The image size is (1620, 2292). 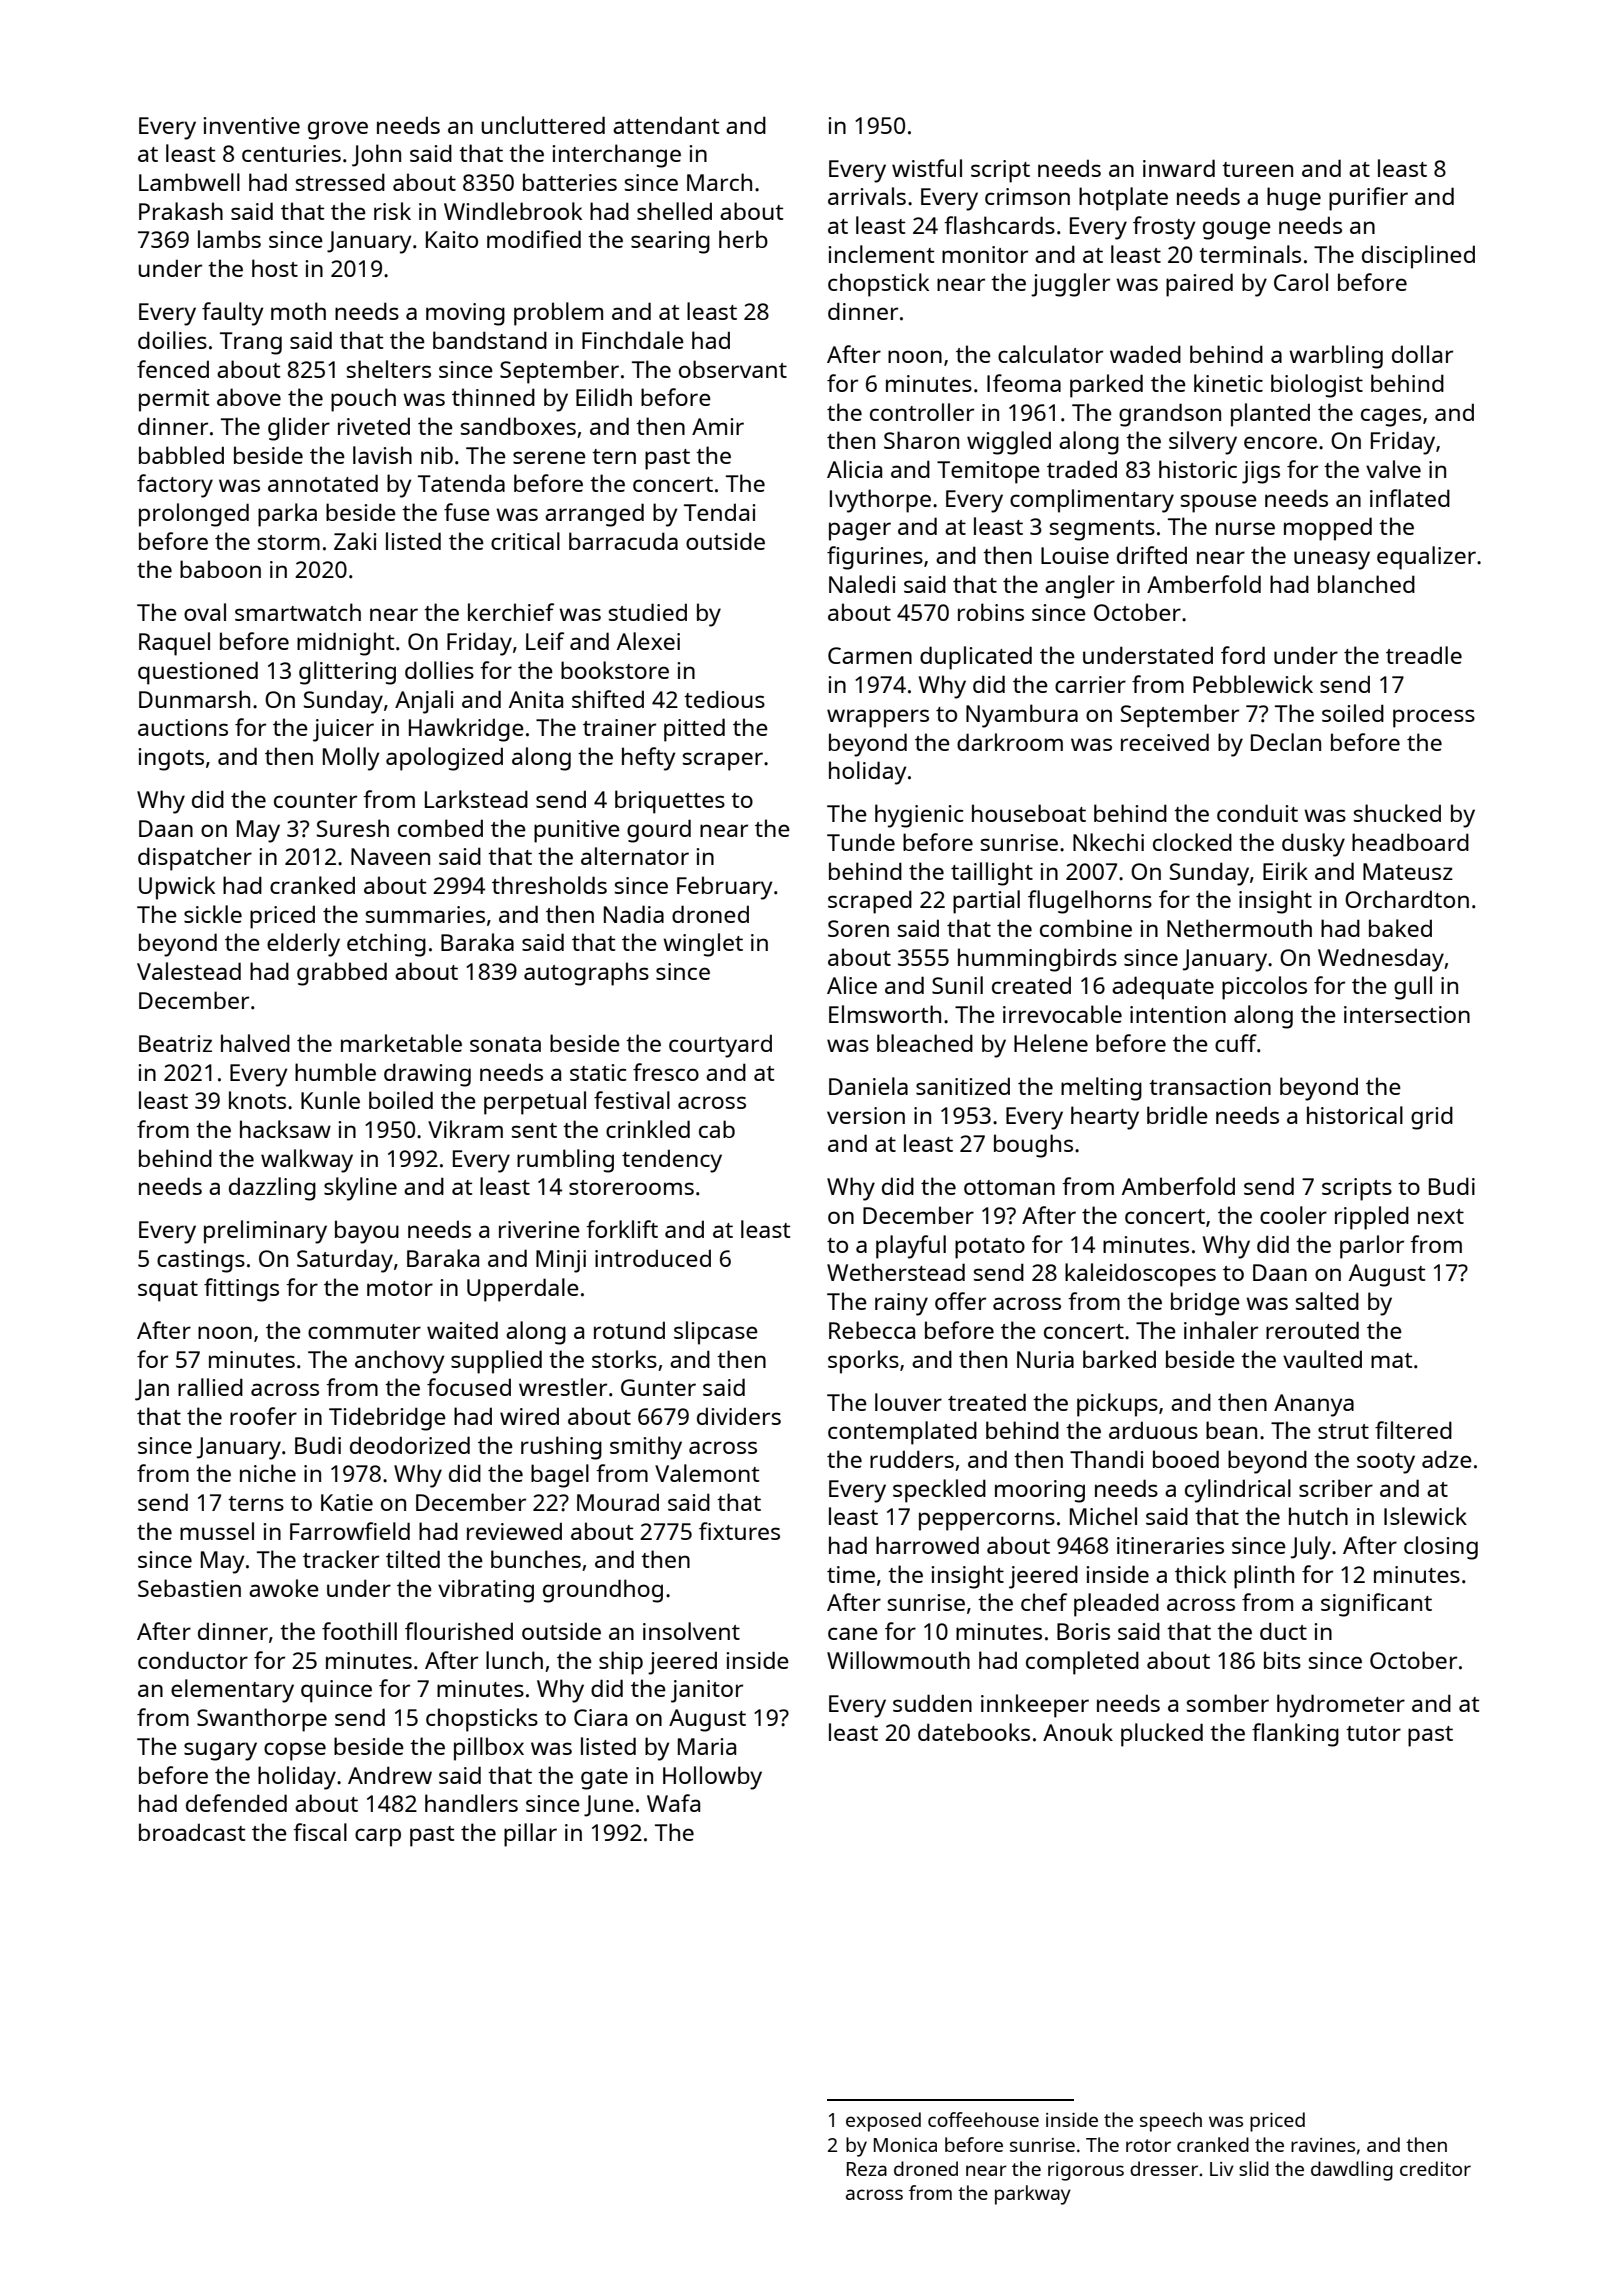 I want to click on speech, so click(x=1171, y=2122).
